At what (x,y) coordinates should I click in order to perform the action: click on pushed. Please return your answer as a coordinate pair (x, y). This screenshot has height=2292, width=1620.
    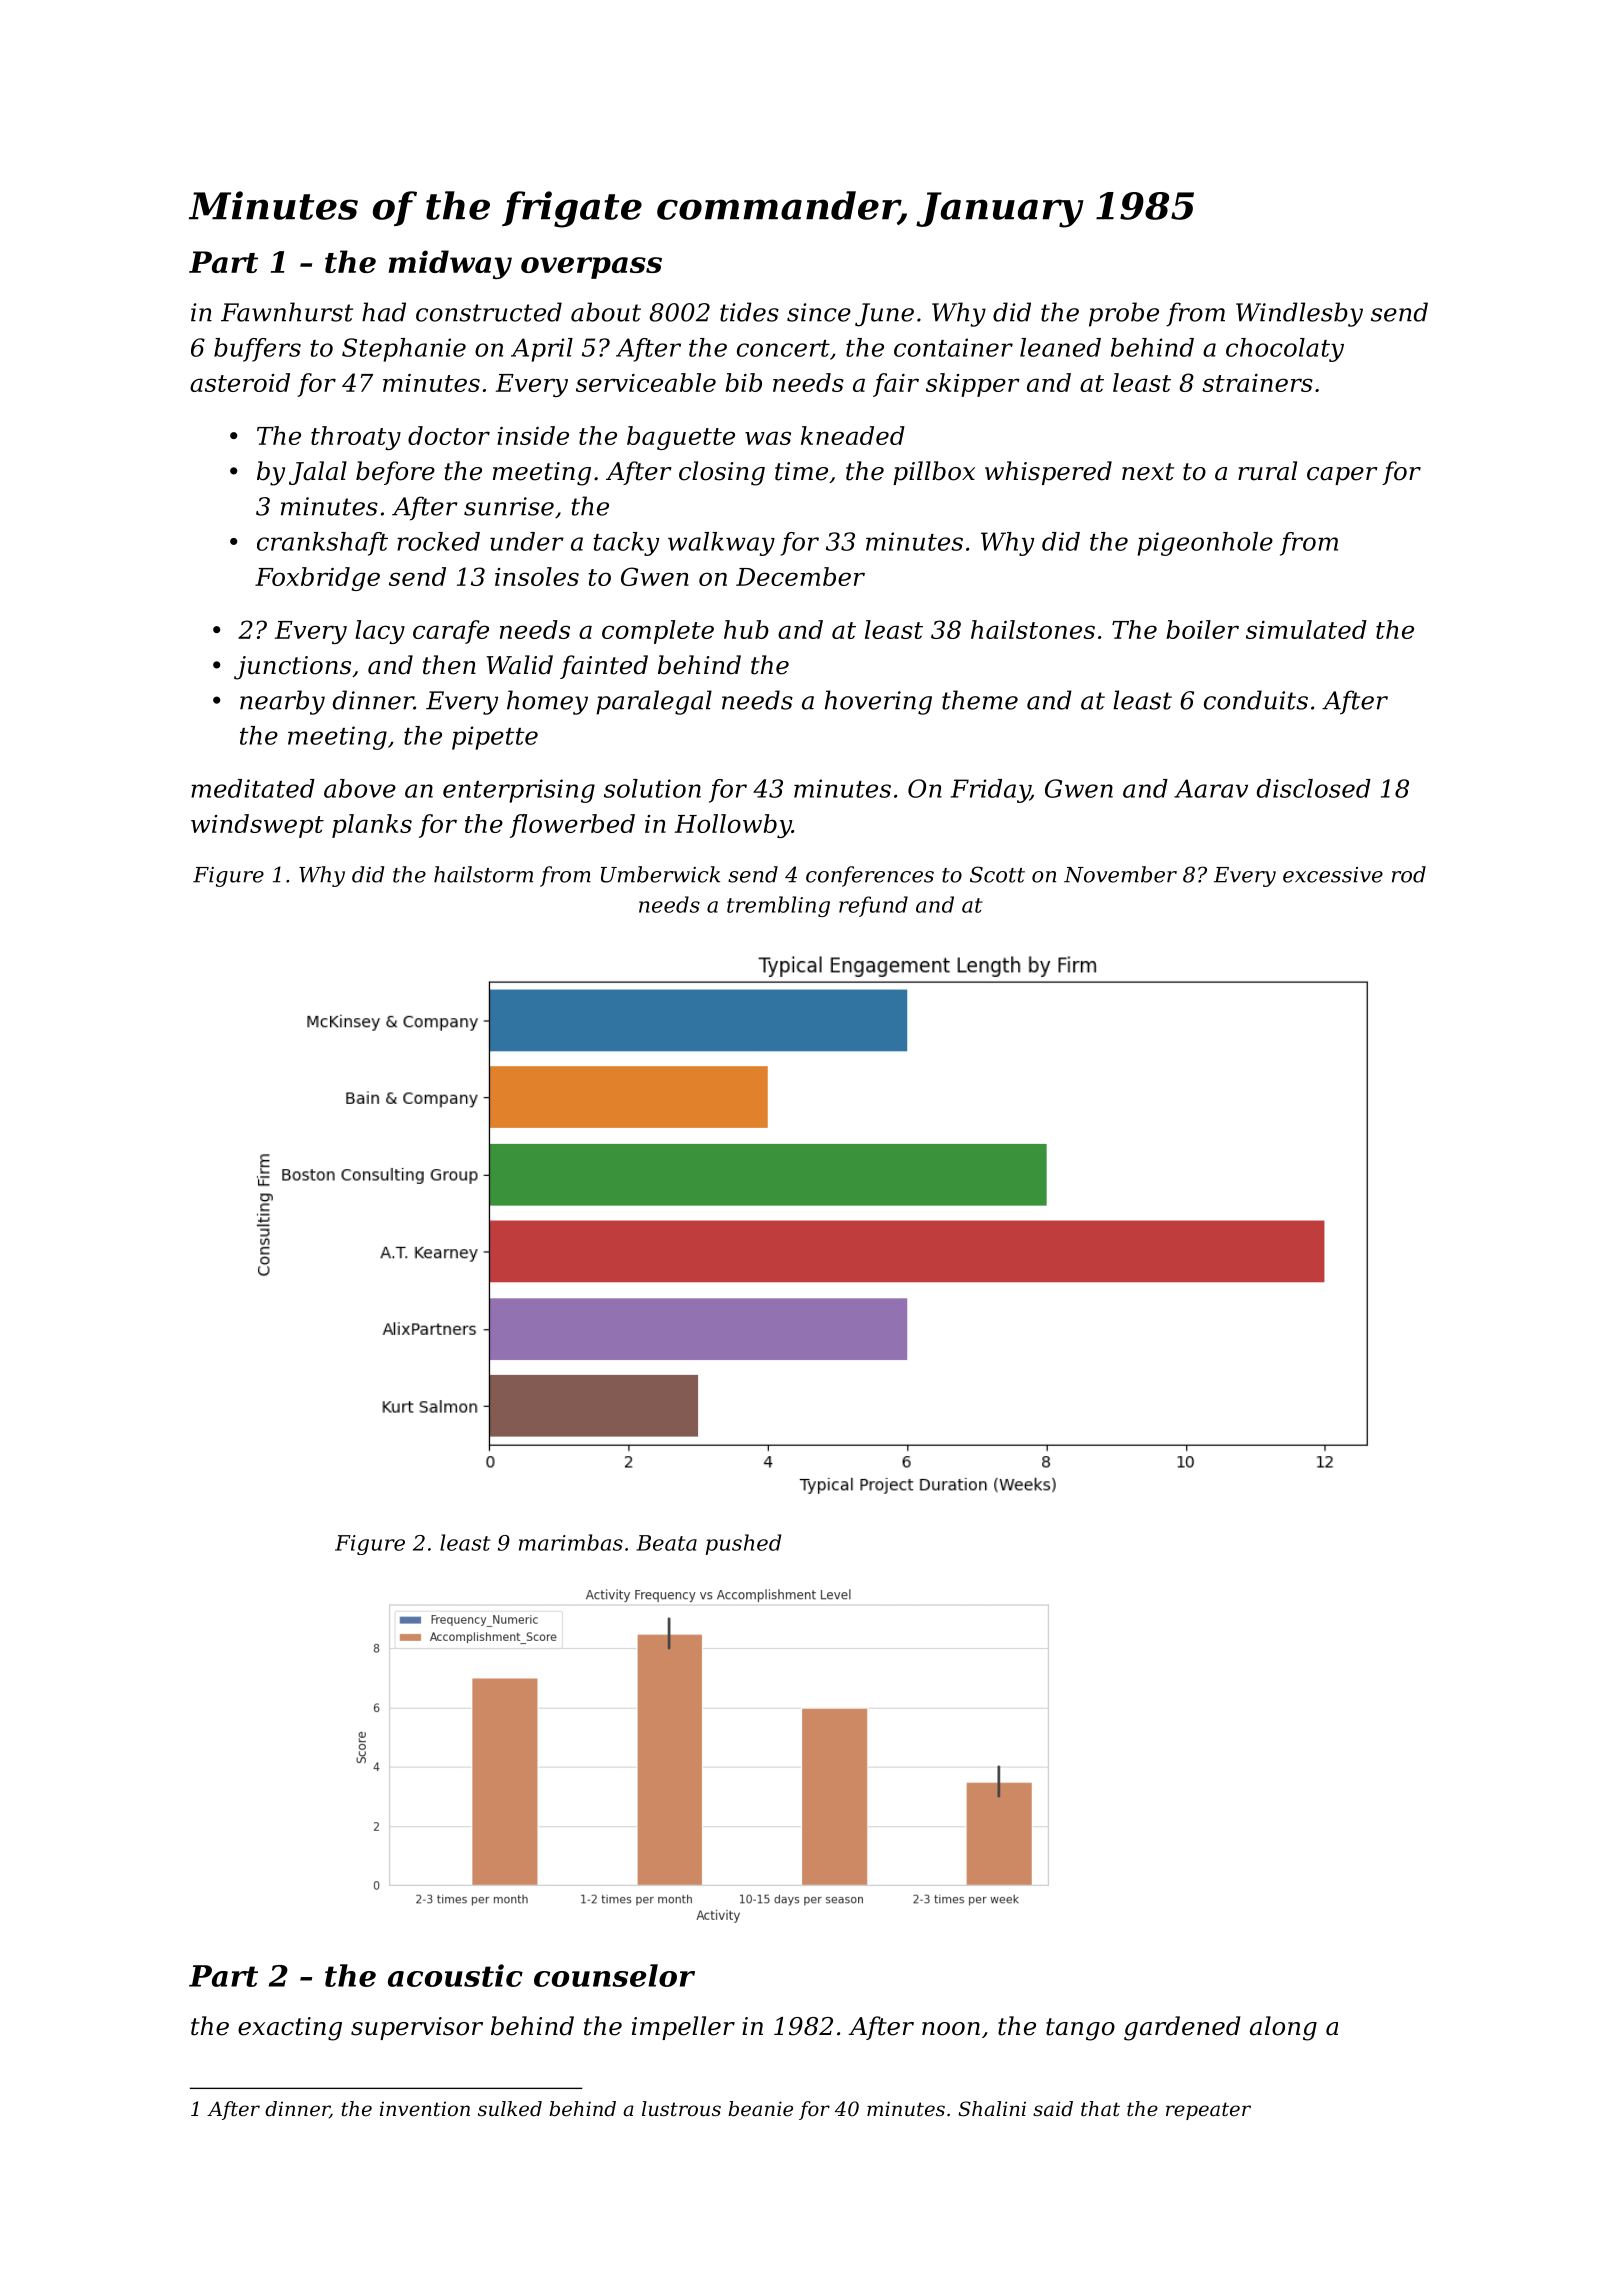
    Looking at the image, I should click on (743, 1544).
